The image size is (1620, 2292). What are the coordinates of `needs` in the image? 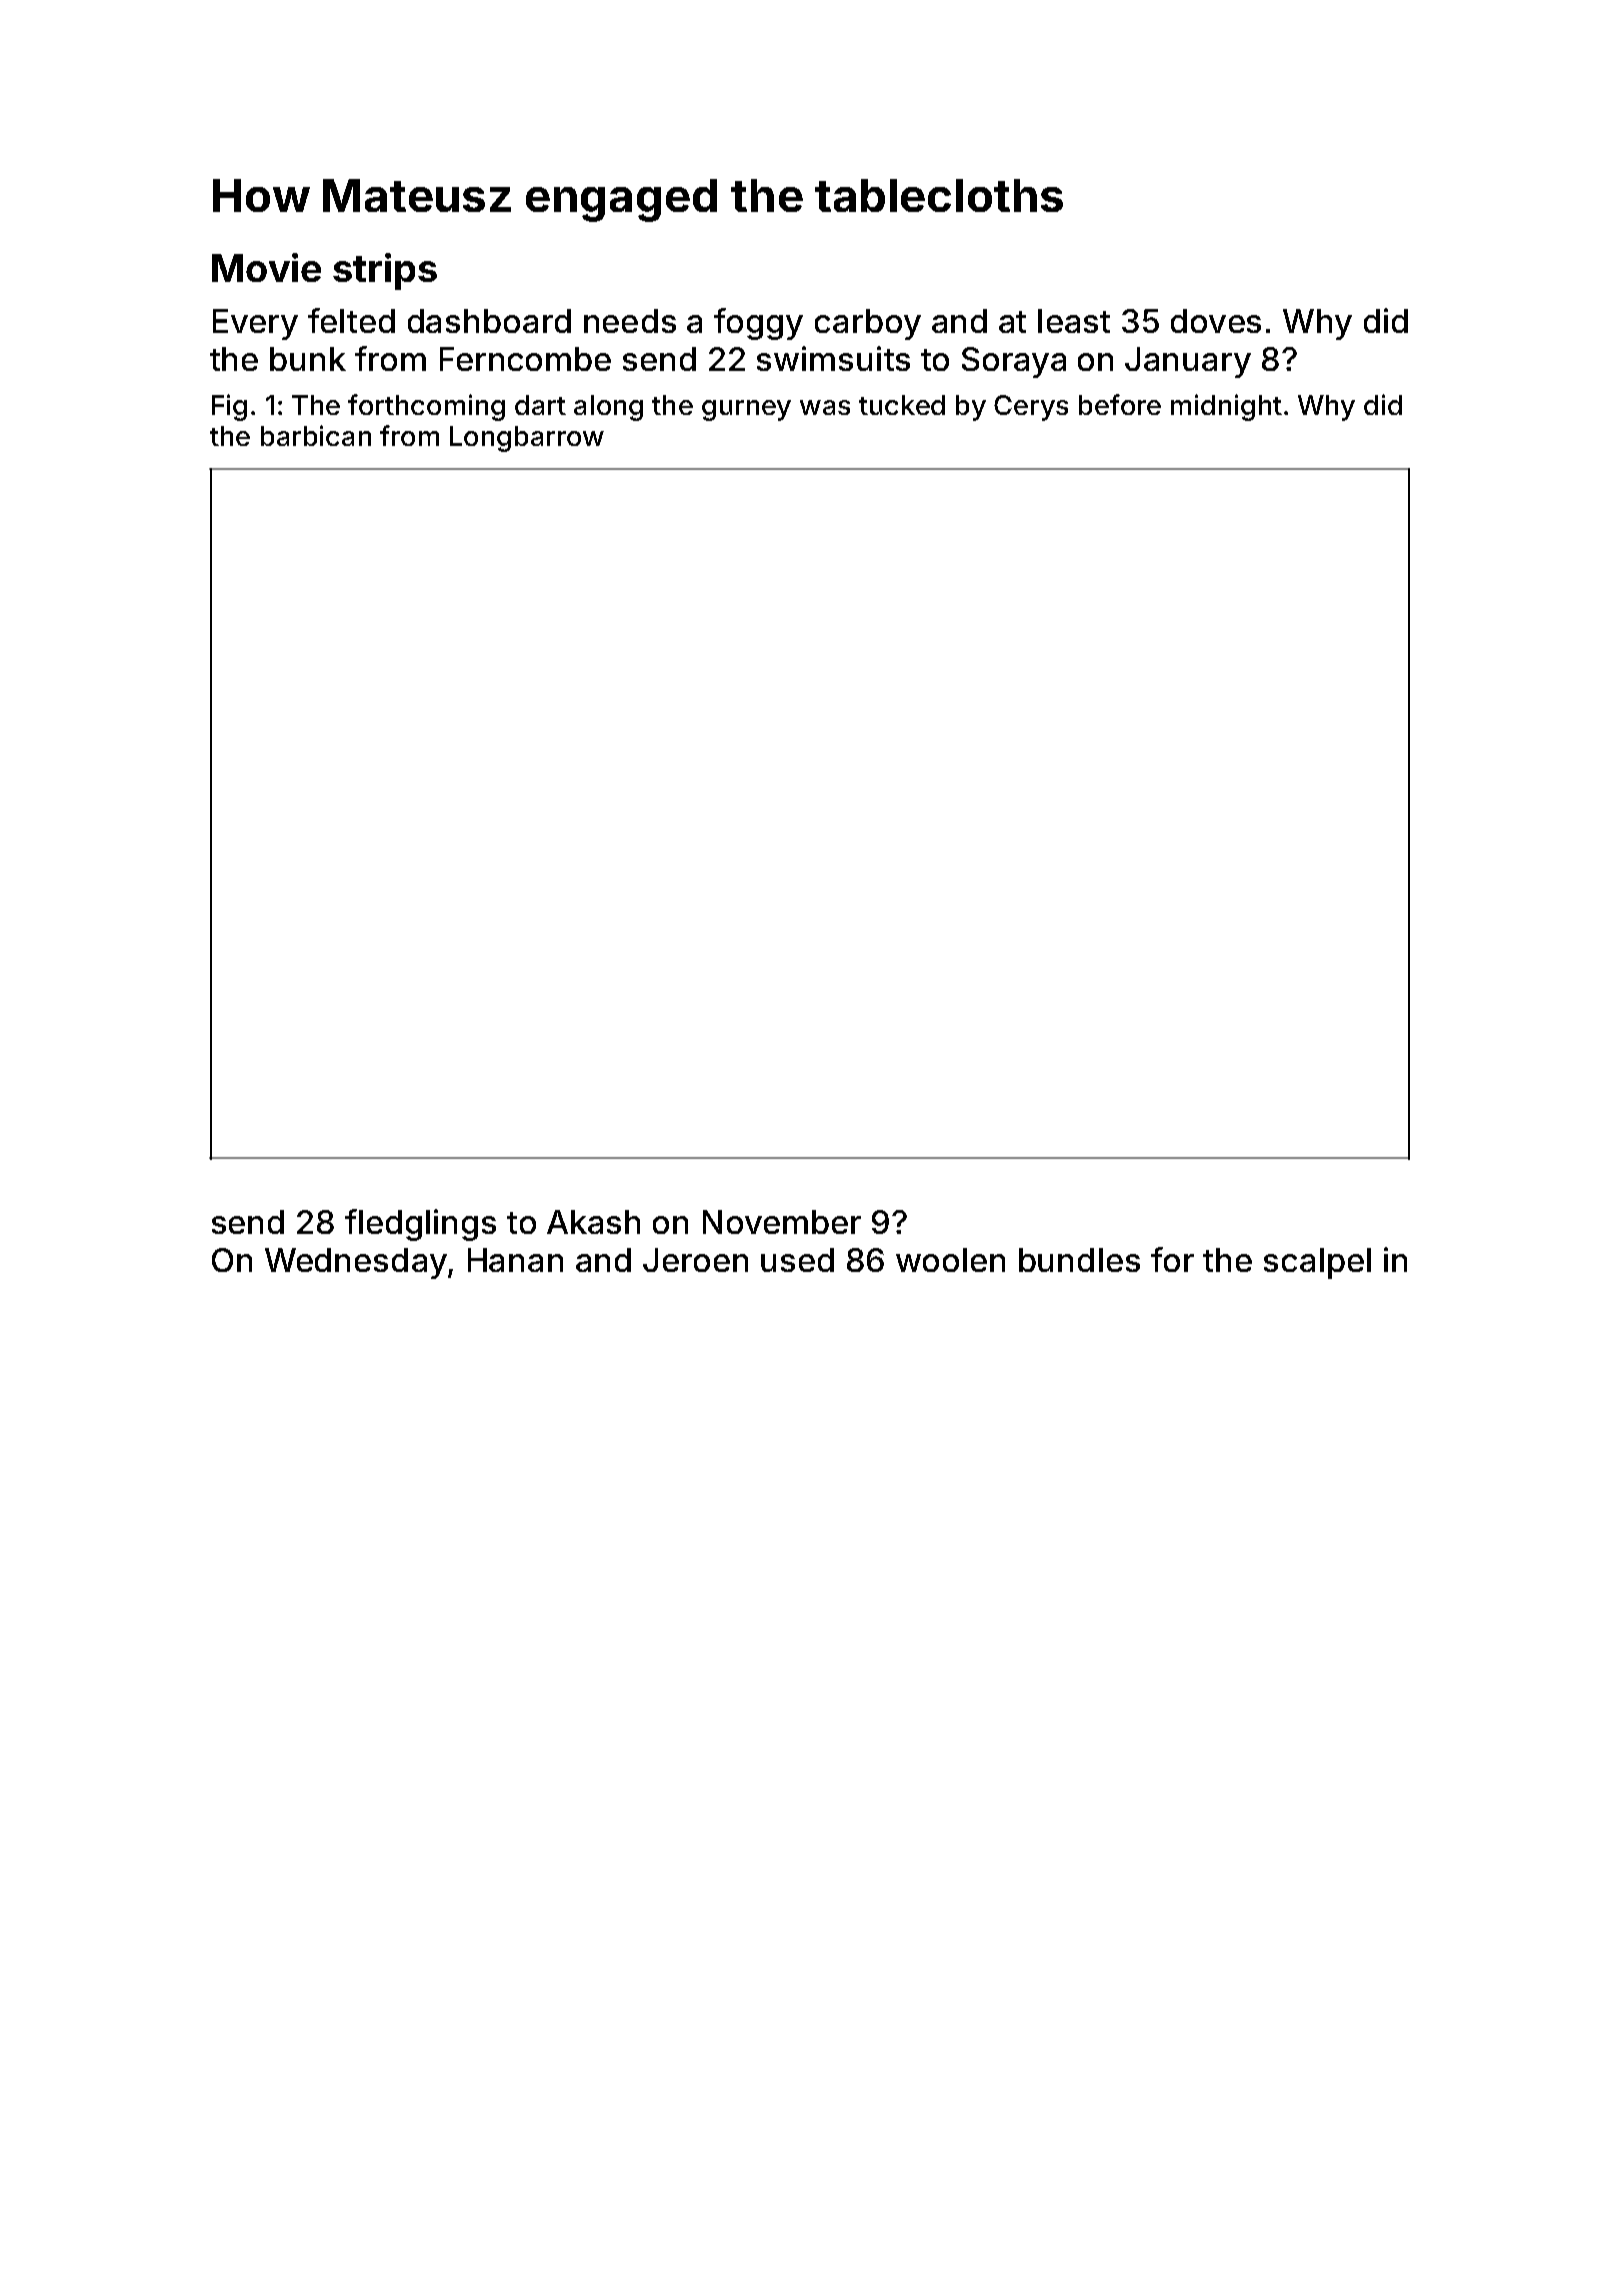 It's located at (630, 321).
